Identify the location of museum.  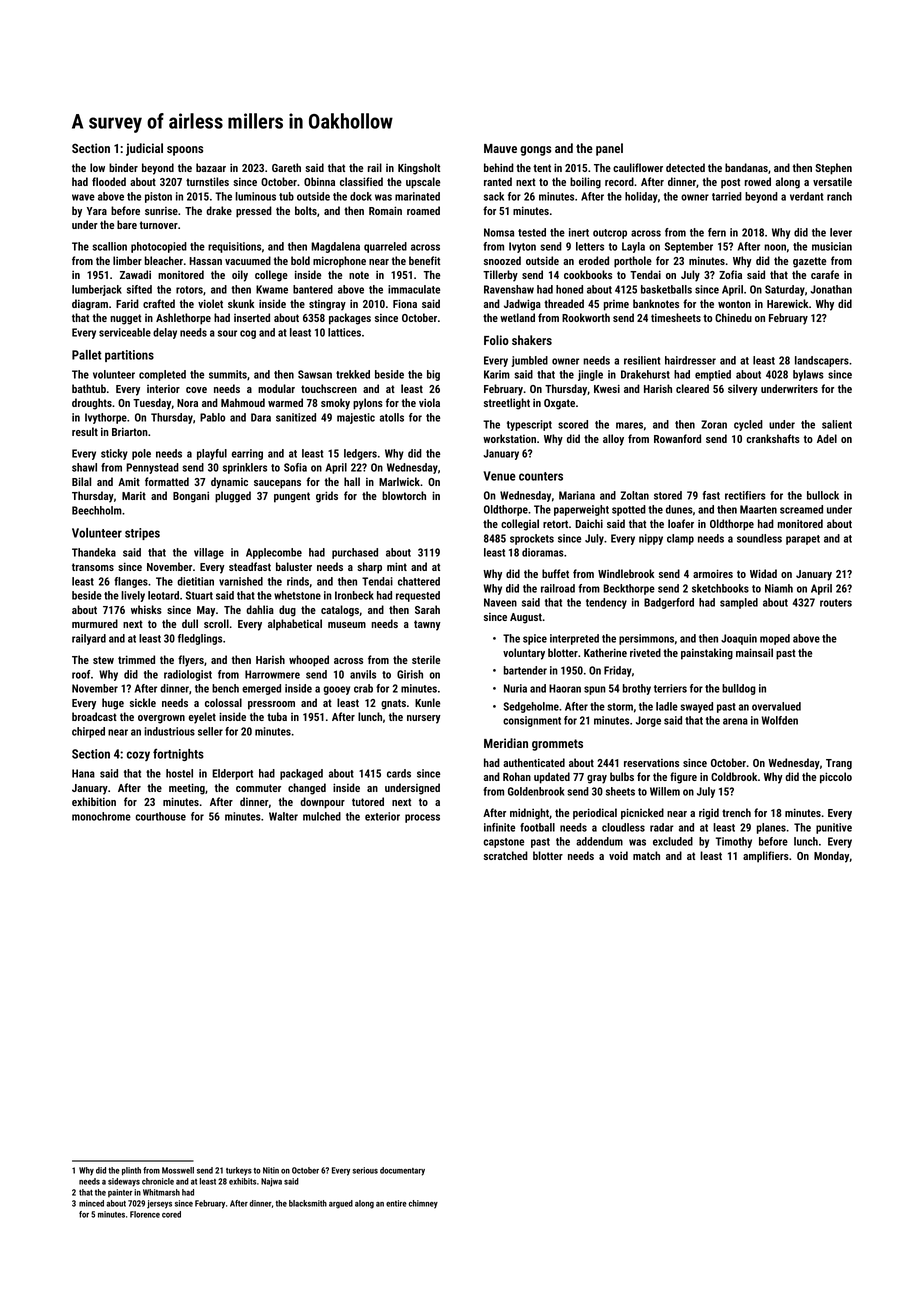
(347, 625).
